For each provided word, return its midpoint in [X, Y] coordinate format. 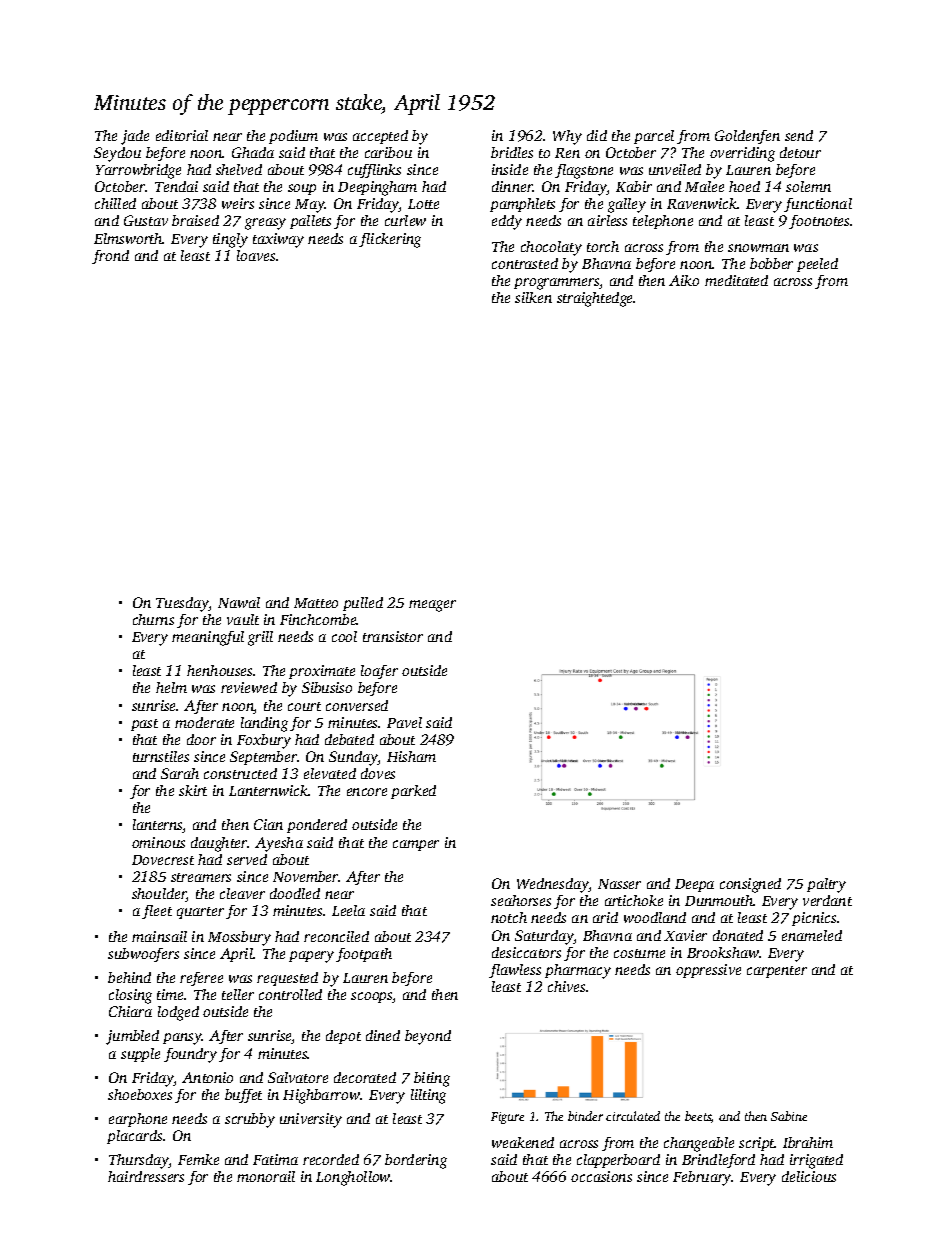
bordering [416, 1161]
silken [533, 297]
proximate [322, 672]
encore [367, 792]
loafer [379, 672]
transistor [393, 636]
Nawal [239, 602]
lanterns [158, 826]
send [799, 135]
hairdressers [146, 1176]
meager [432, 606]
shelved [239, 169]
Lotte [423, 204]
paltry [826, 885]
